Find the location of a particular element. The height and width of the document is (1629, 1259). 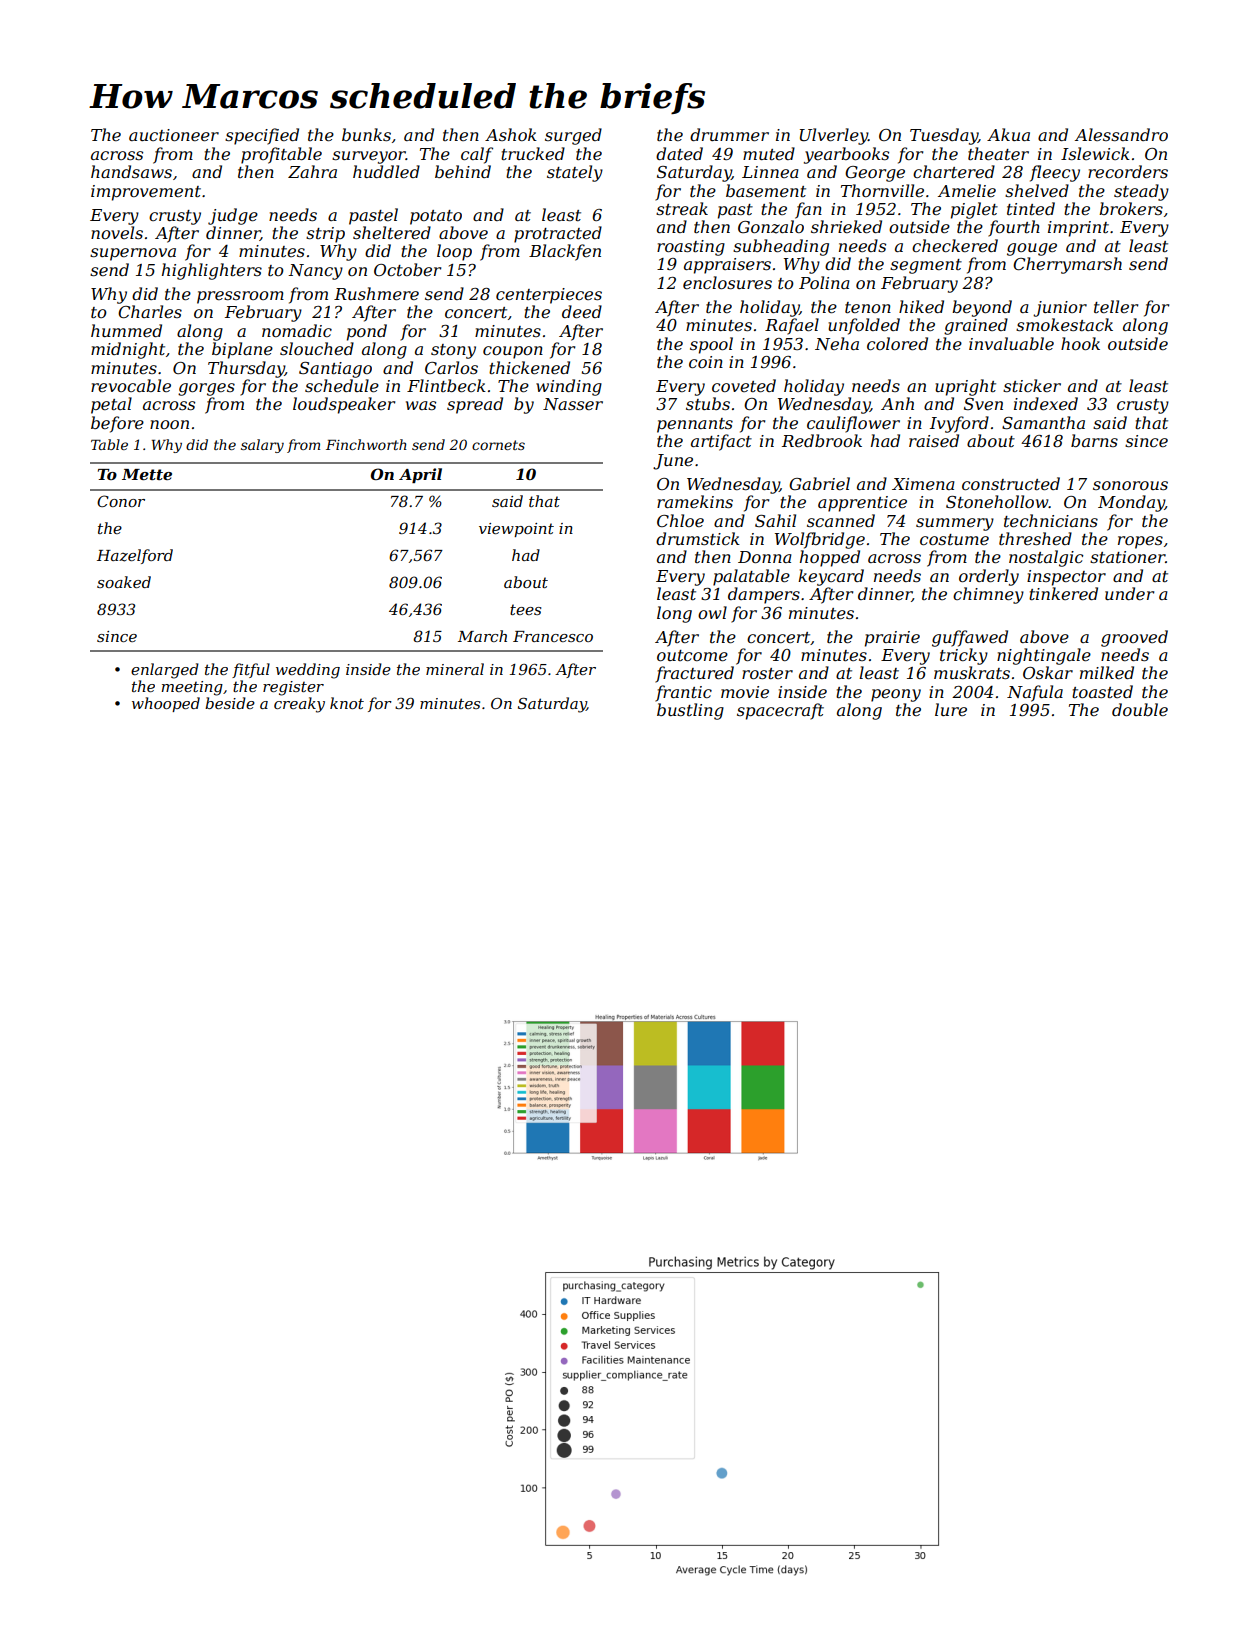

indexed is located at coordinates (1046, 403).
